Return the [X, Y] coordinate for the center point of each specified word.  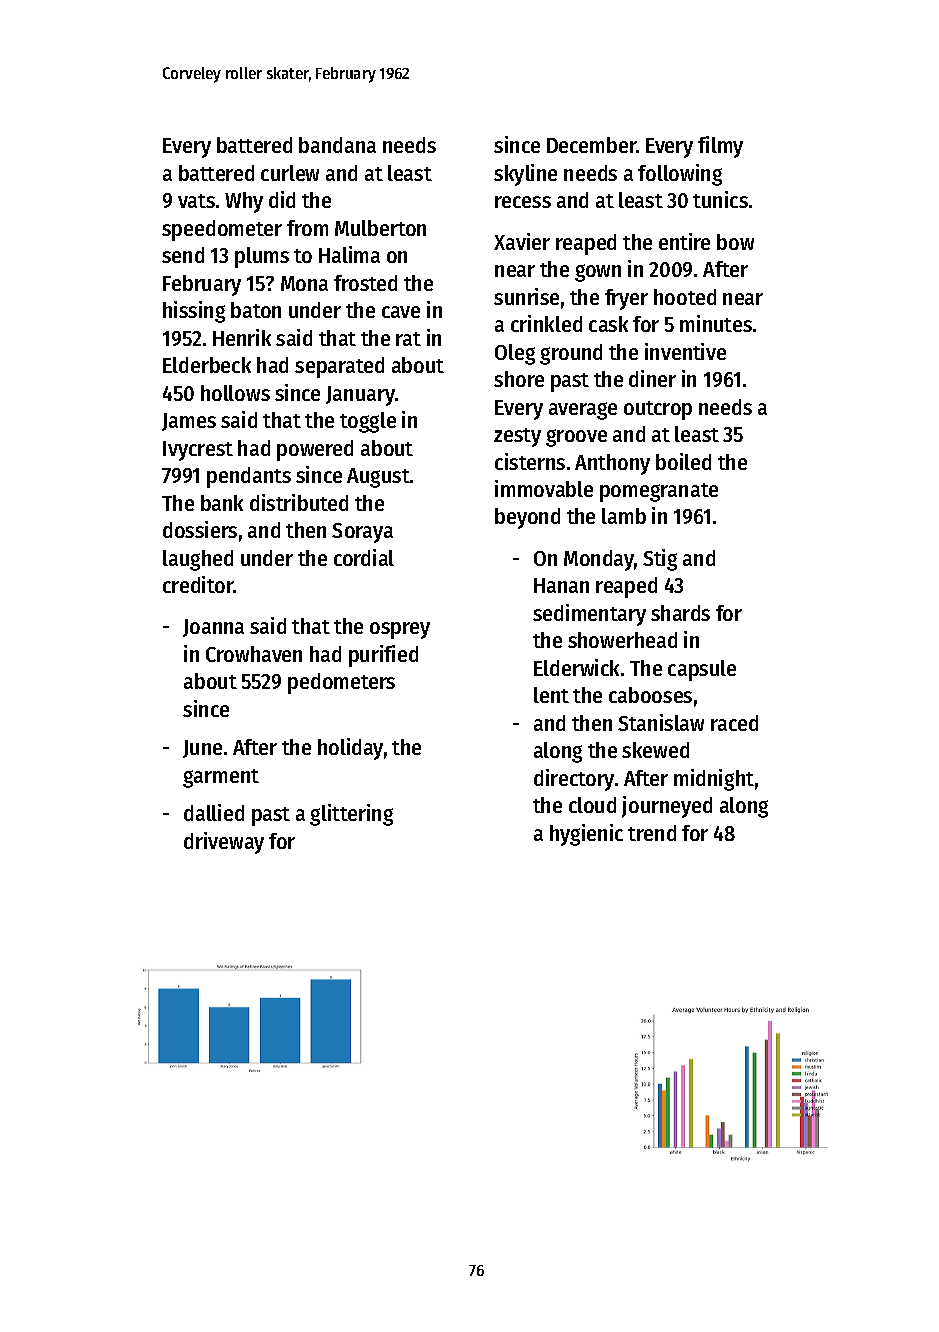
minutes [716, 323]
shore [519, 379]
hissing [194, 312]
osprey [400, 630]
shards [680, 613]
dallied [214, 812]
